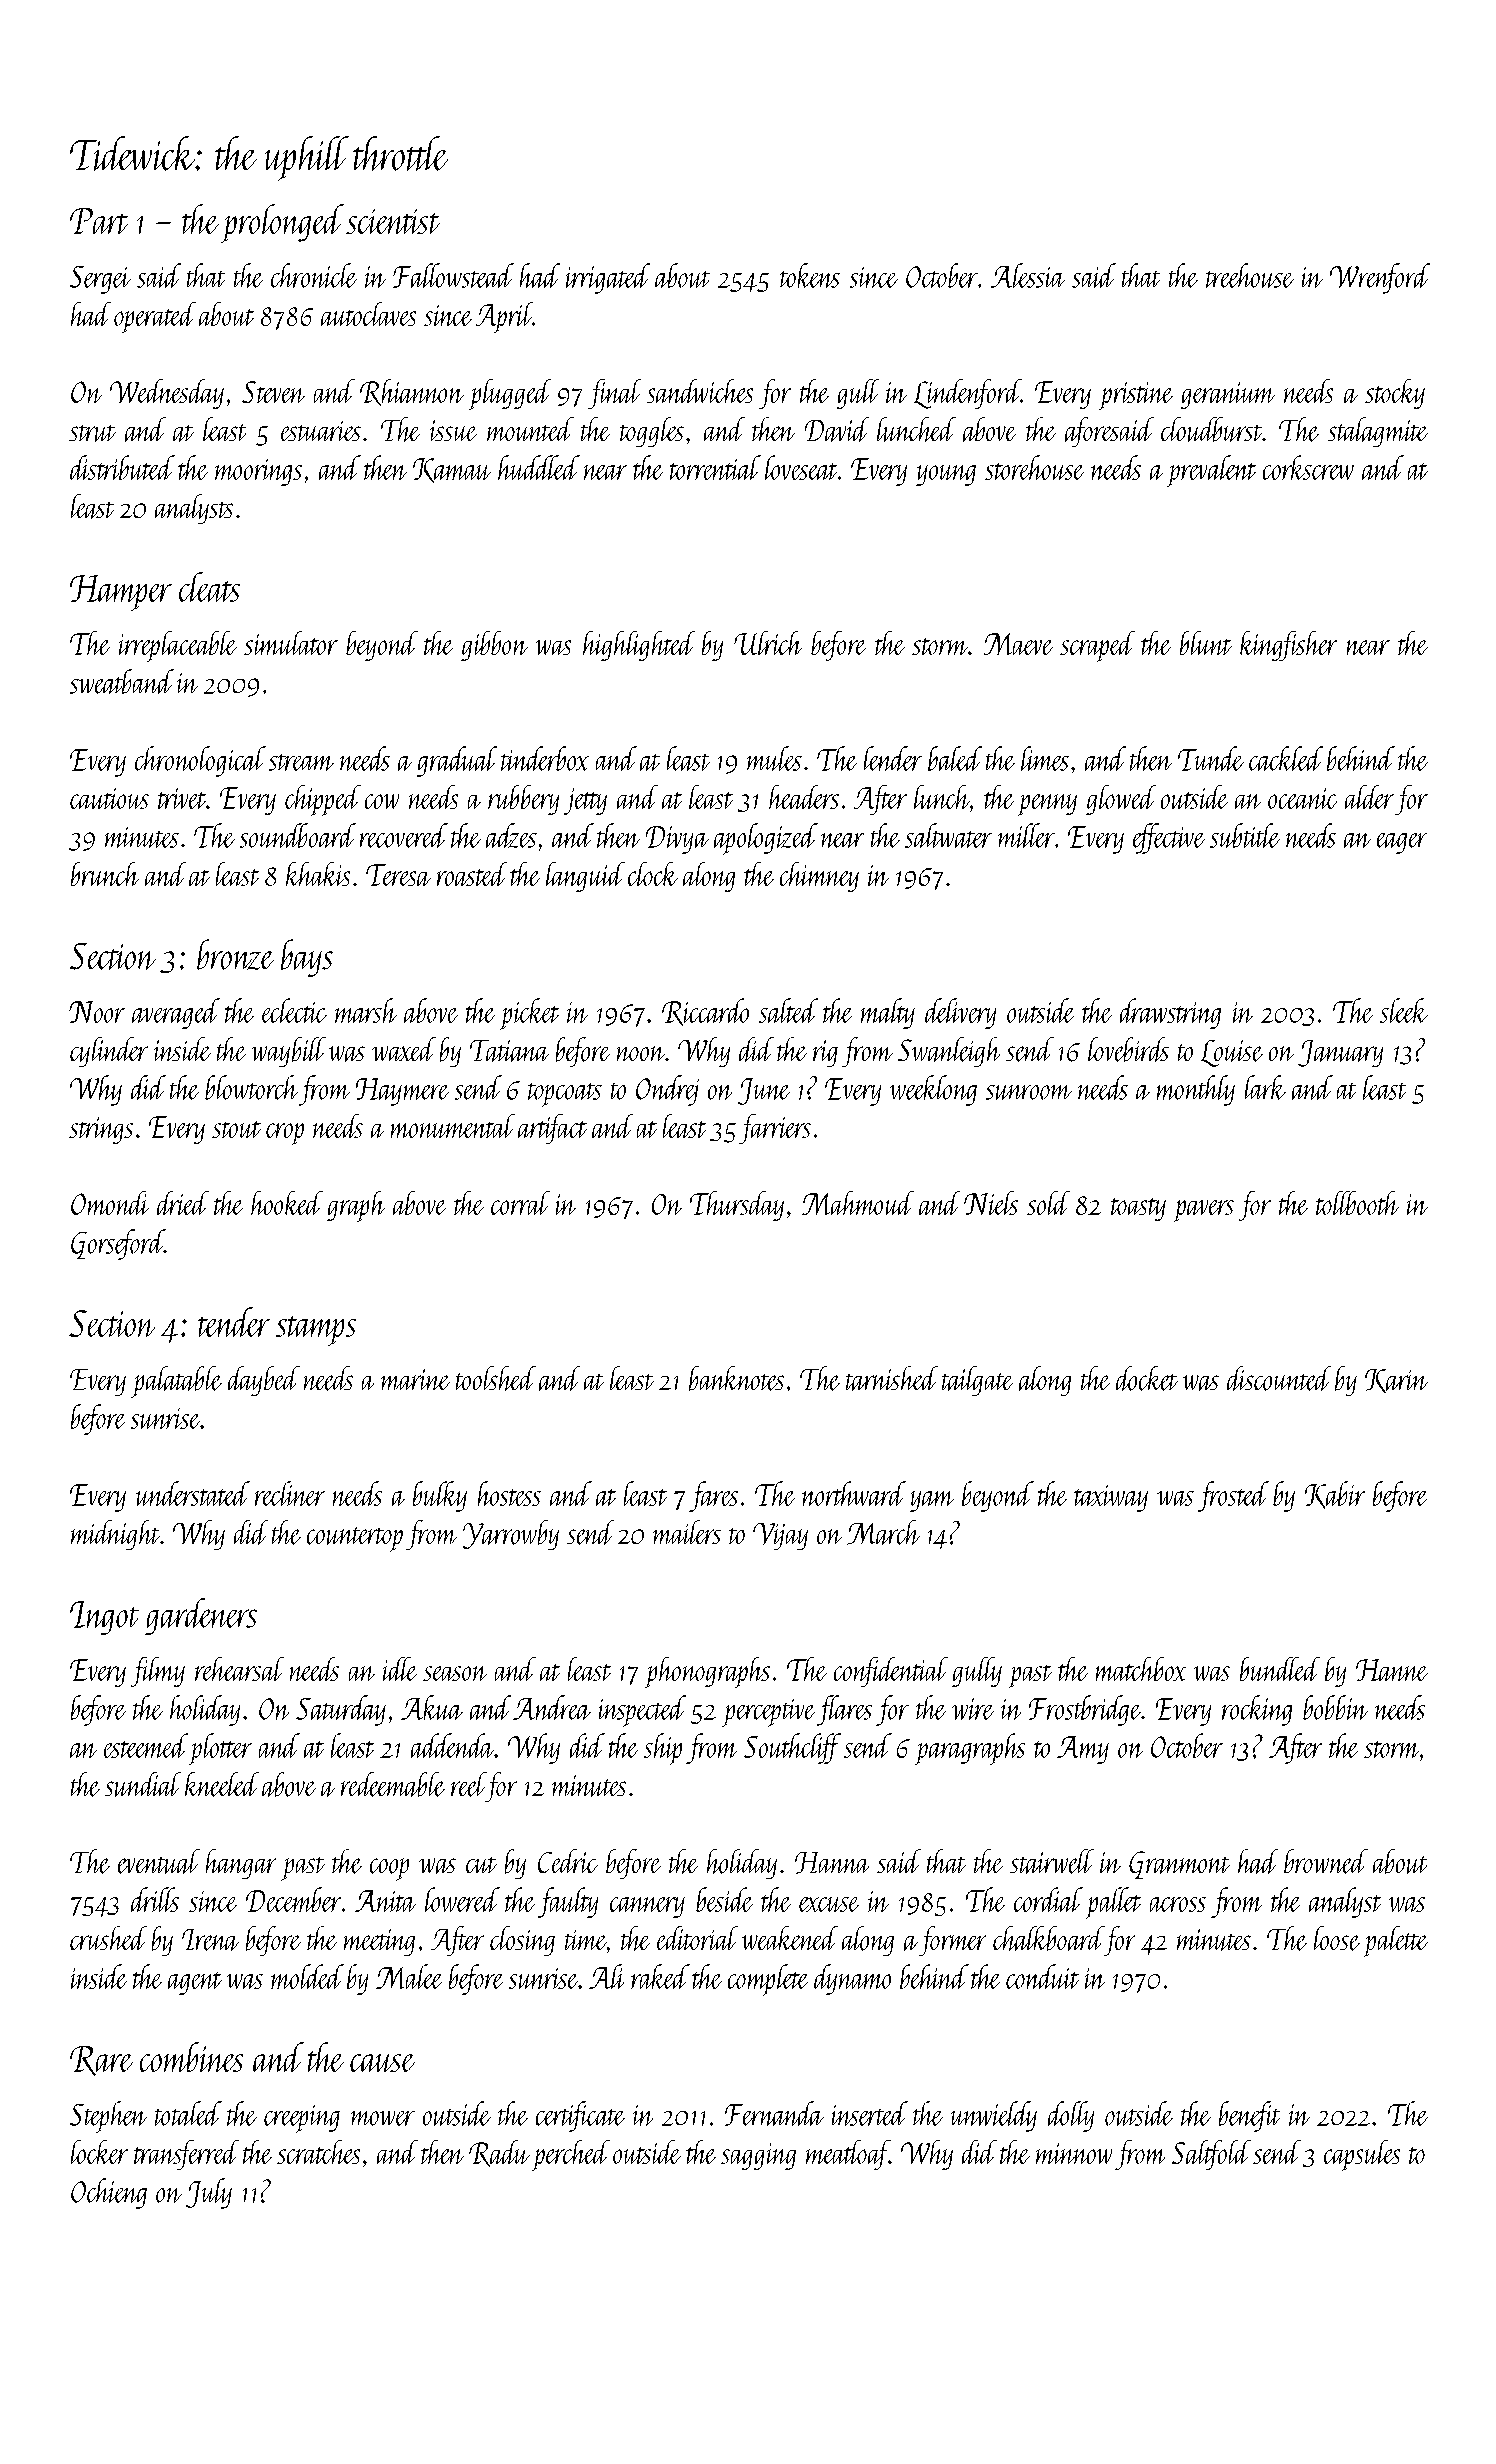 This page has width=1496, height=2464. I want to click on roasted, so click(472, 874).
